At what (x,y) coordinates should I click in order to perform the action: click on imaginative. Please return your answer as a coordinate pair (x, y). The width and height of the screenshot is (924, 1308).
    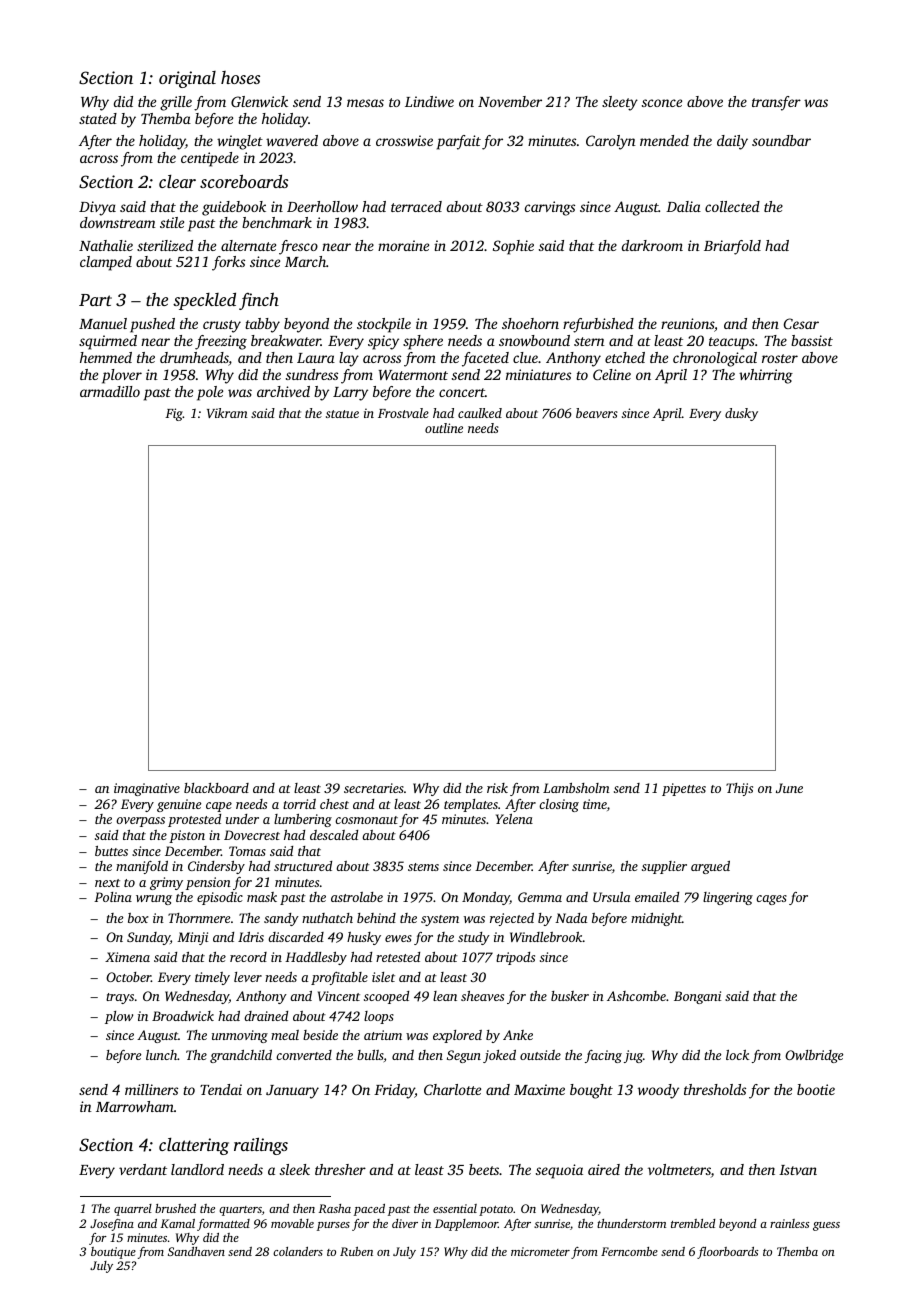
    Looking at the image, I should click on (147, 789).
